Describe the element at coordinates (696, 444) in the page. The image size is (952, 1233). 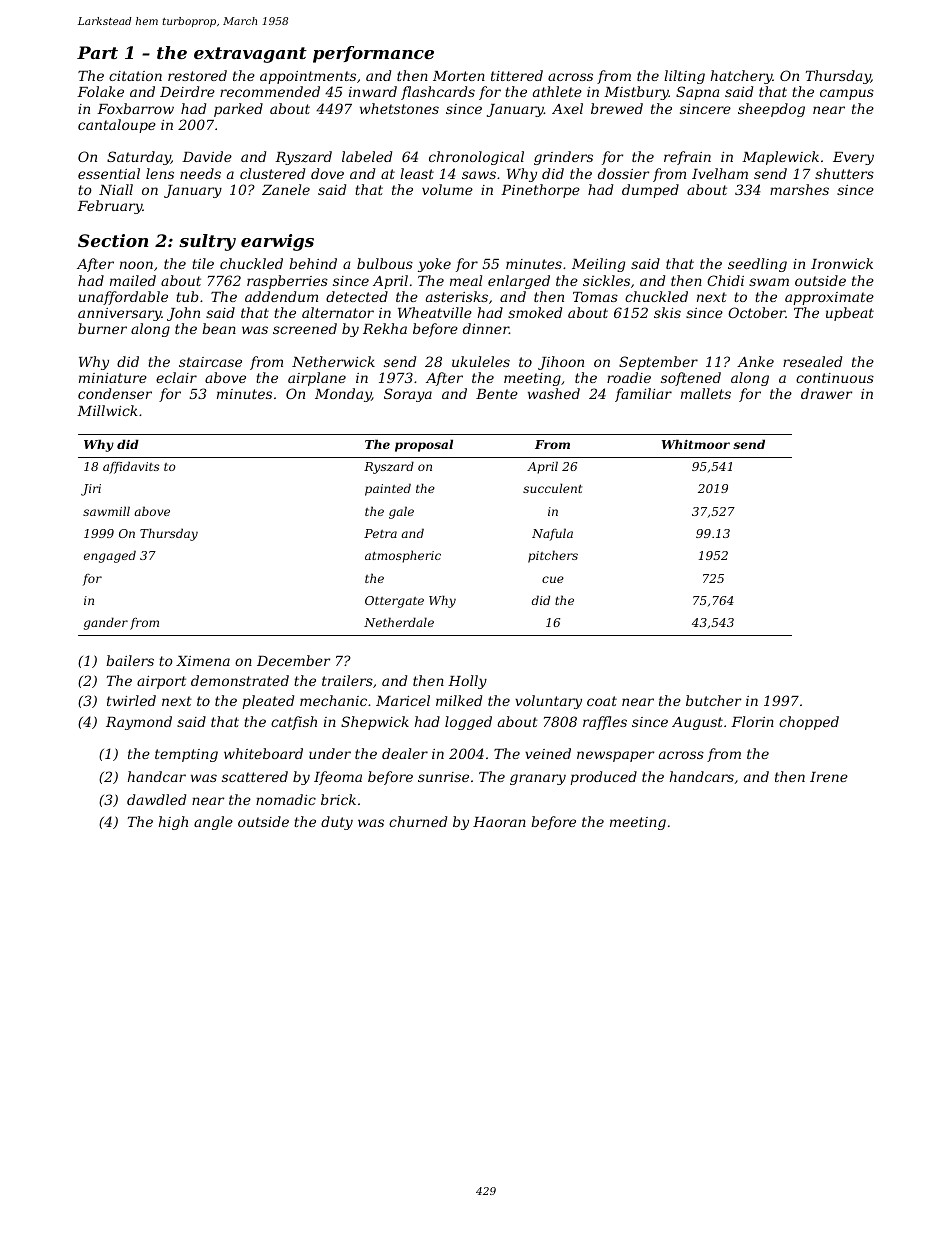
I see `Whitmoor` at that location.
